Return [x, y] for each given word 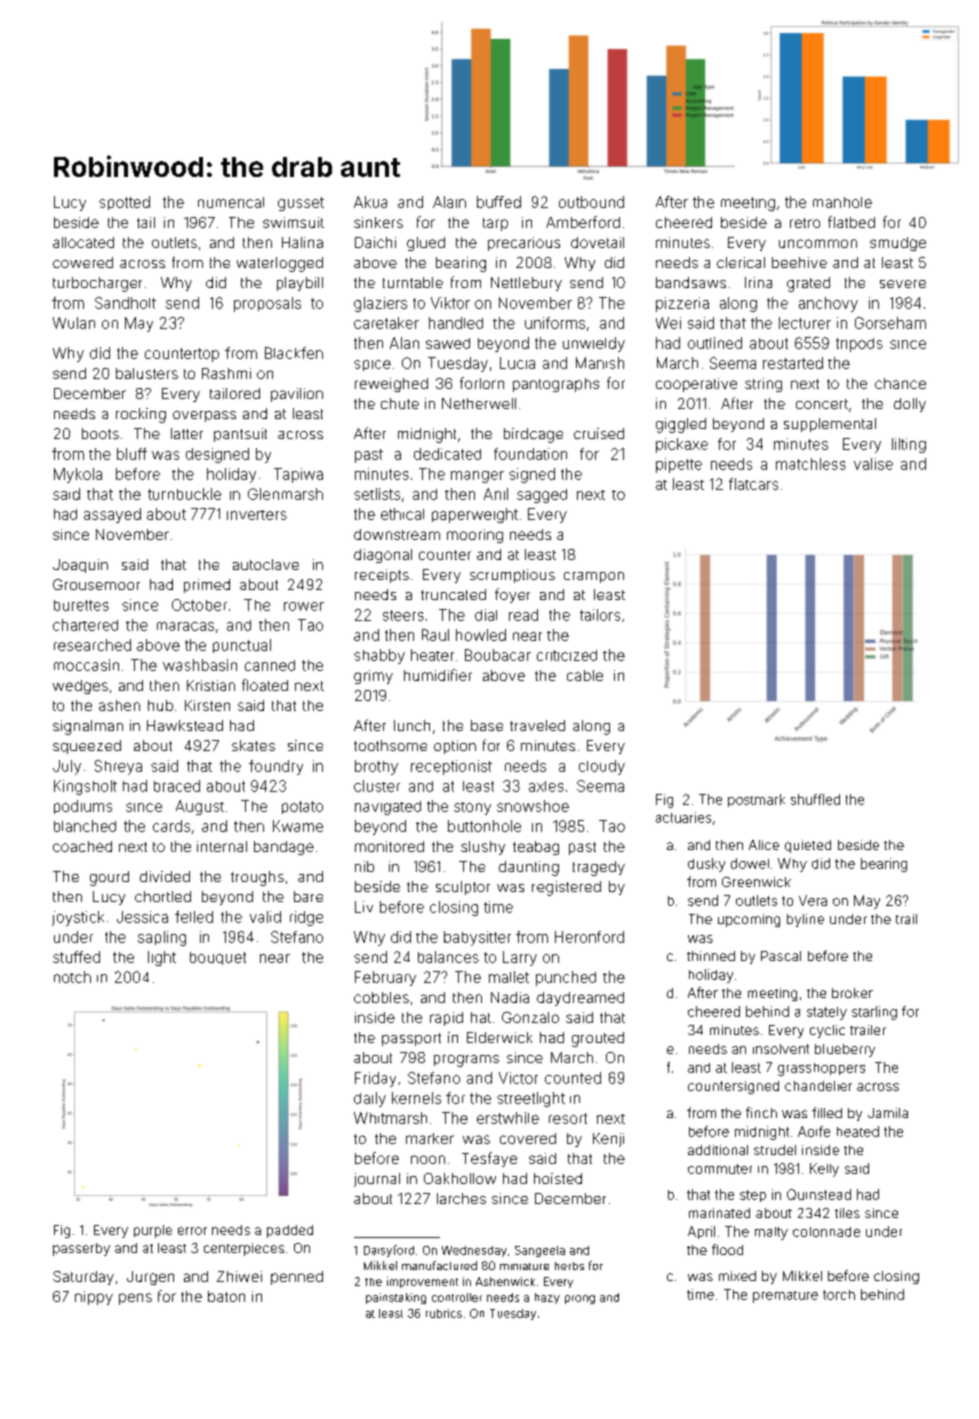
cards [171, 826]
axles [546, 786]
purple [153, 1231]
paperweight [475, 515]
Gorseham [890, 323]
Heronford [589, 937]
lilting [909, 445]
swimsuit [293, 222]
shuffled [815, 799]
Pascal [781, 956]
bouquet [218, 958]
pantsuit [240, 435]
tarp [495, 224]
